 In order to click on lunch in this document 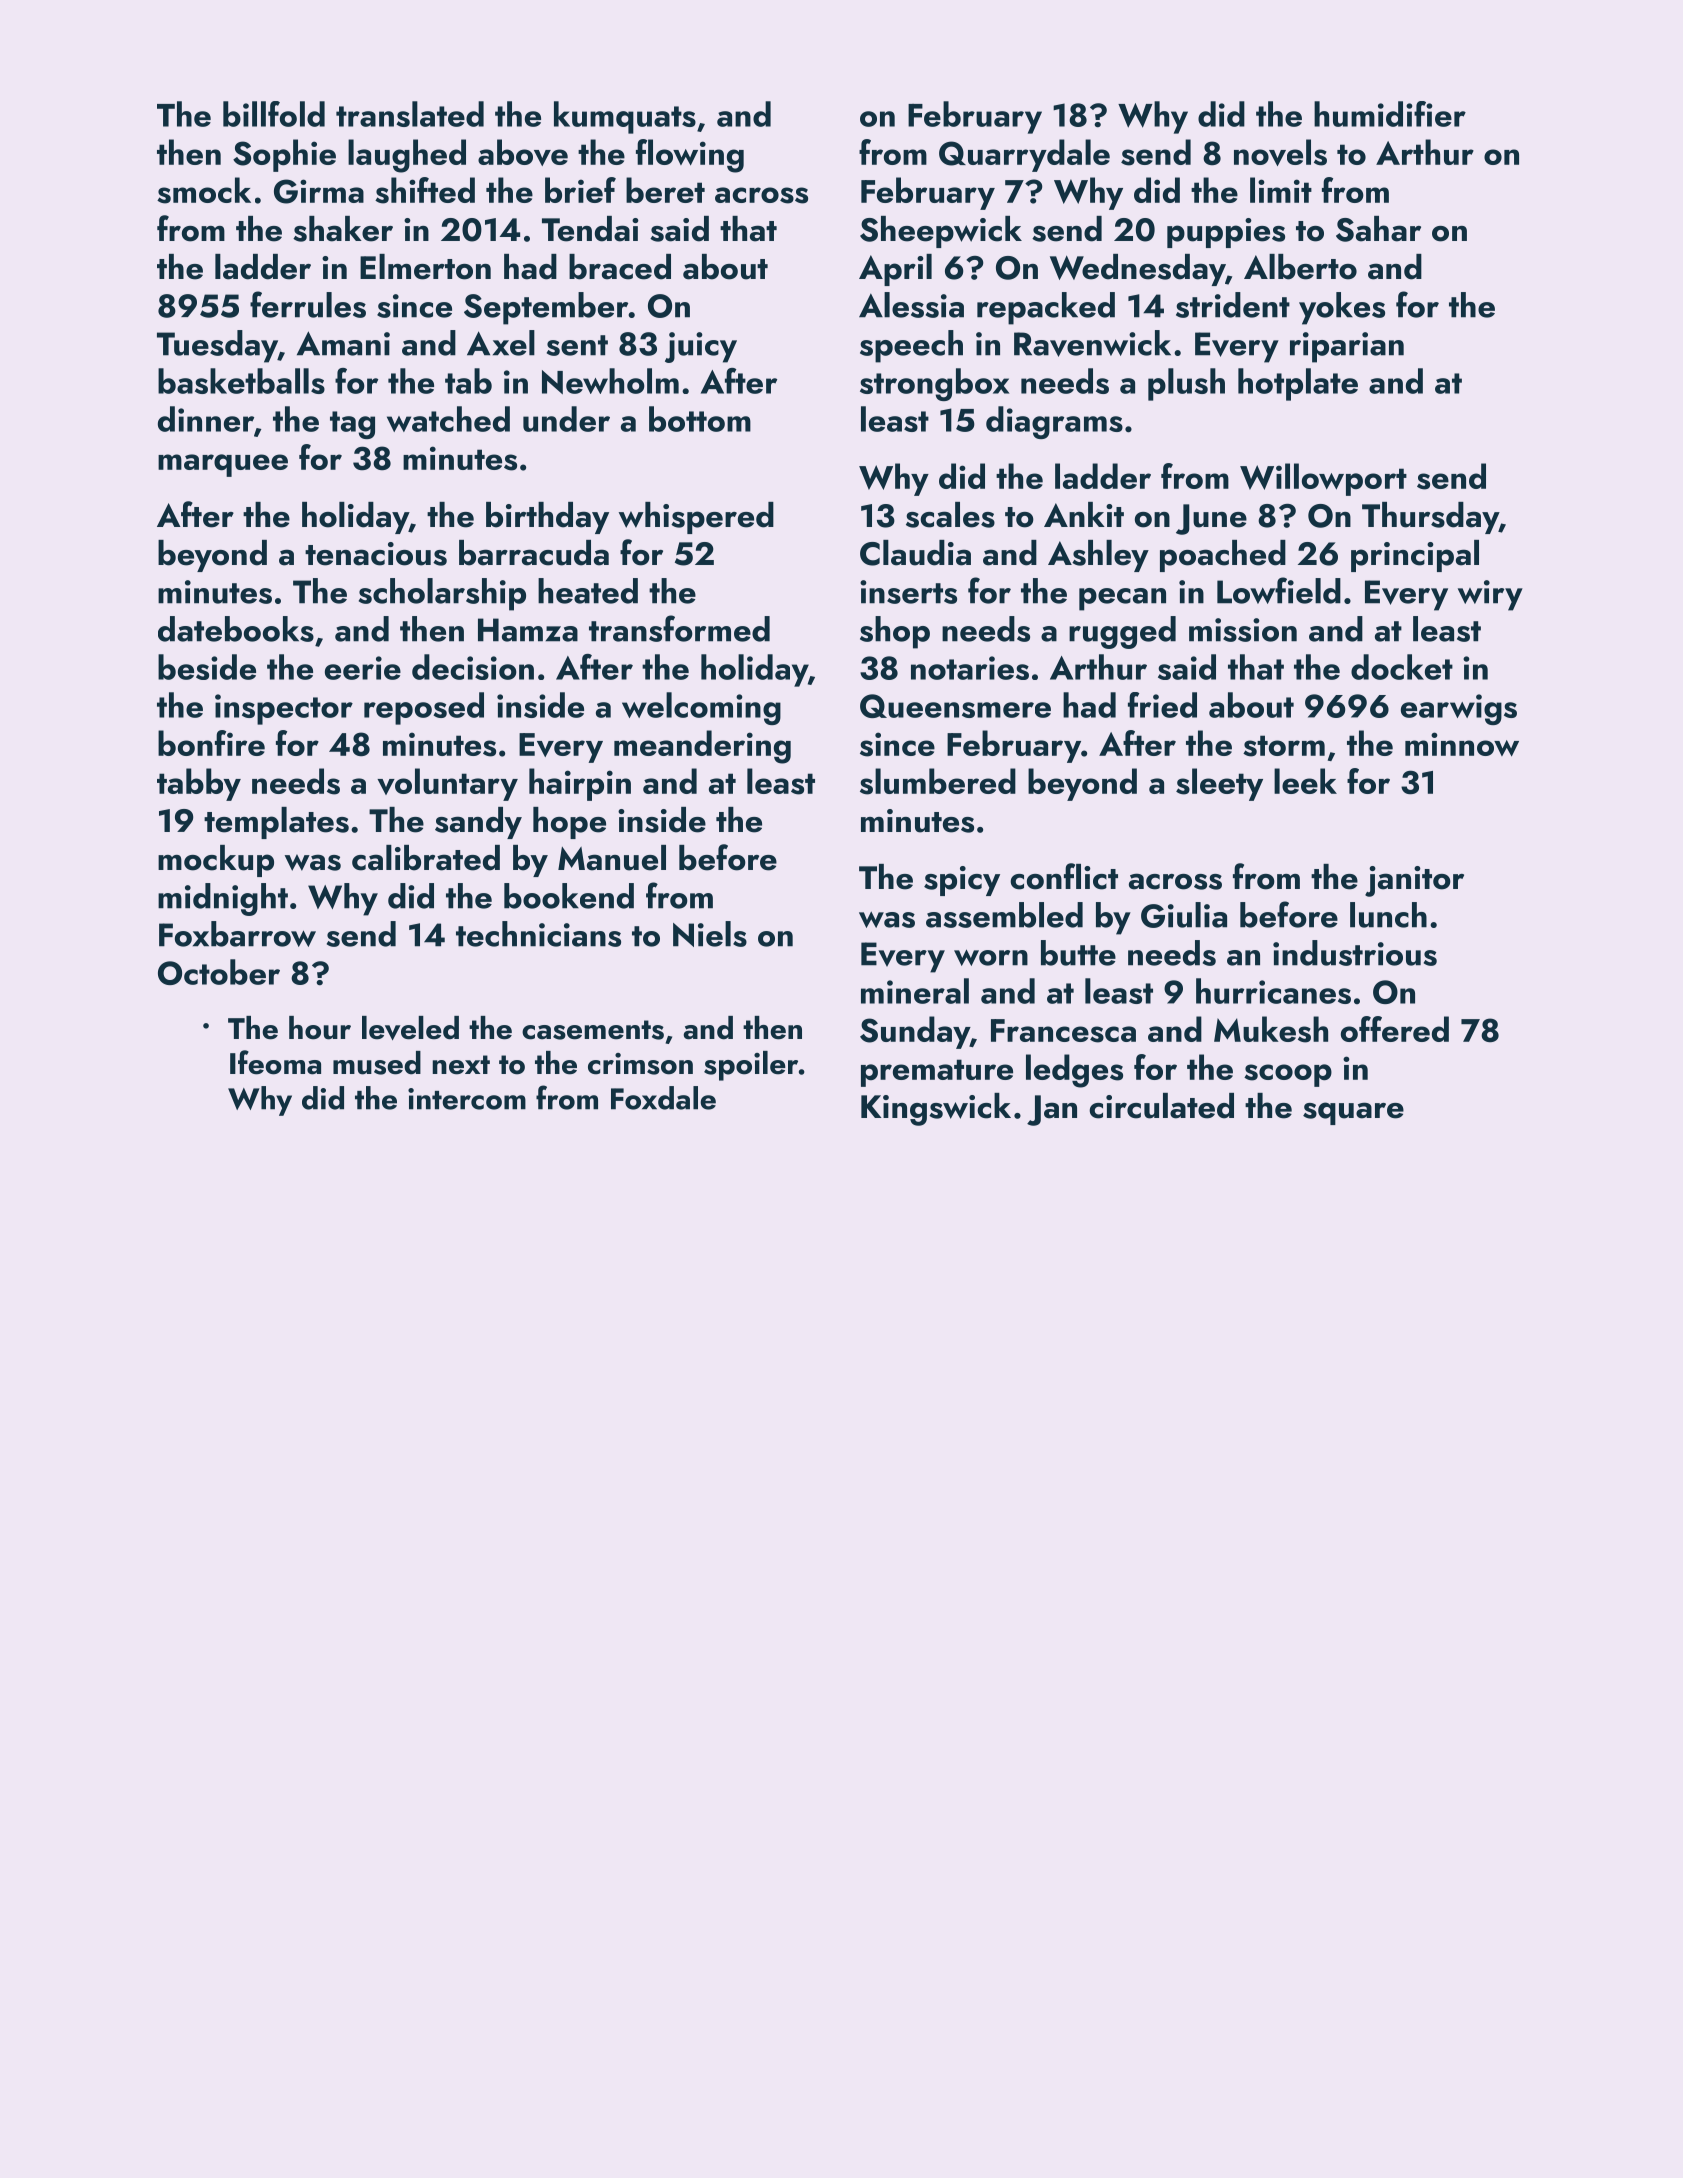, I will do `click(1388, 915)`.
